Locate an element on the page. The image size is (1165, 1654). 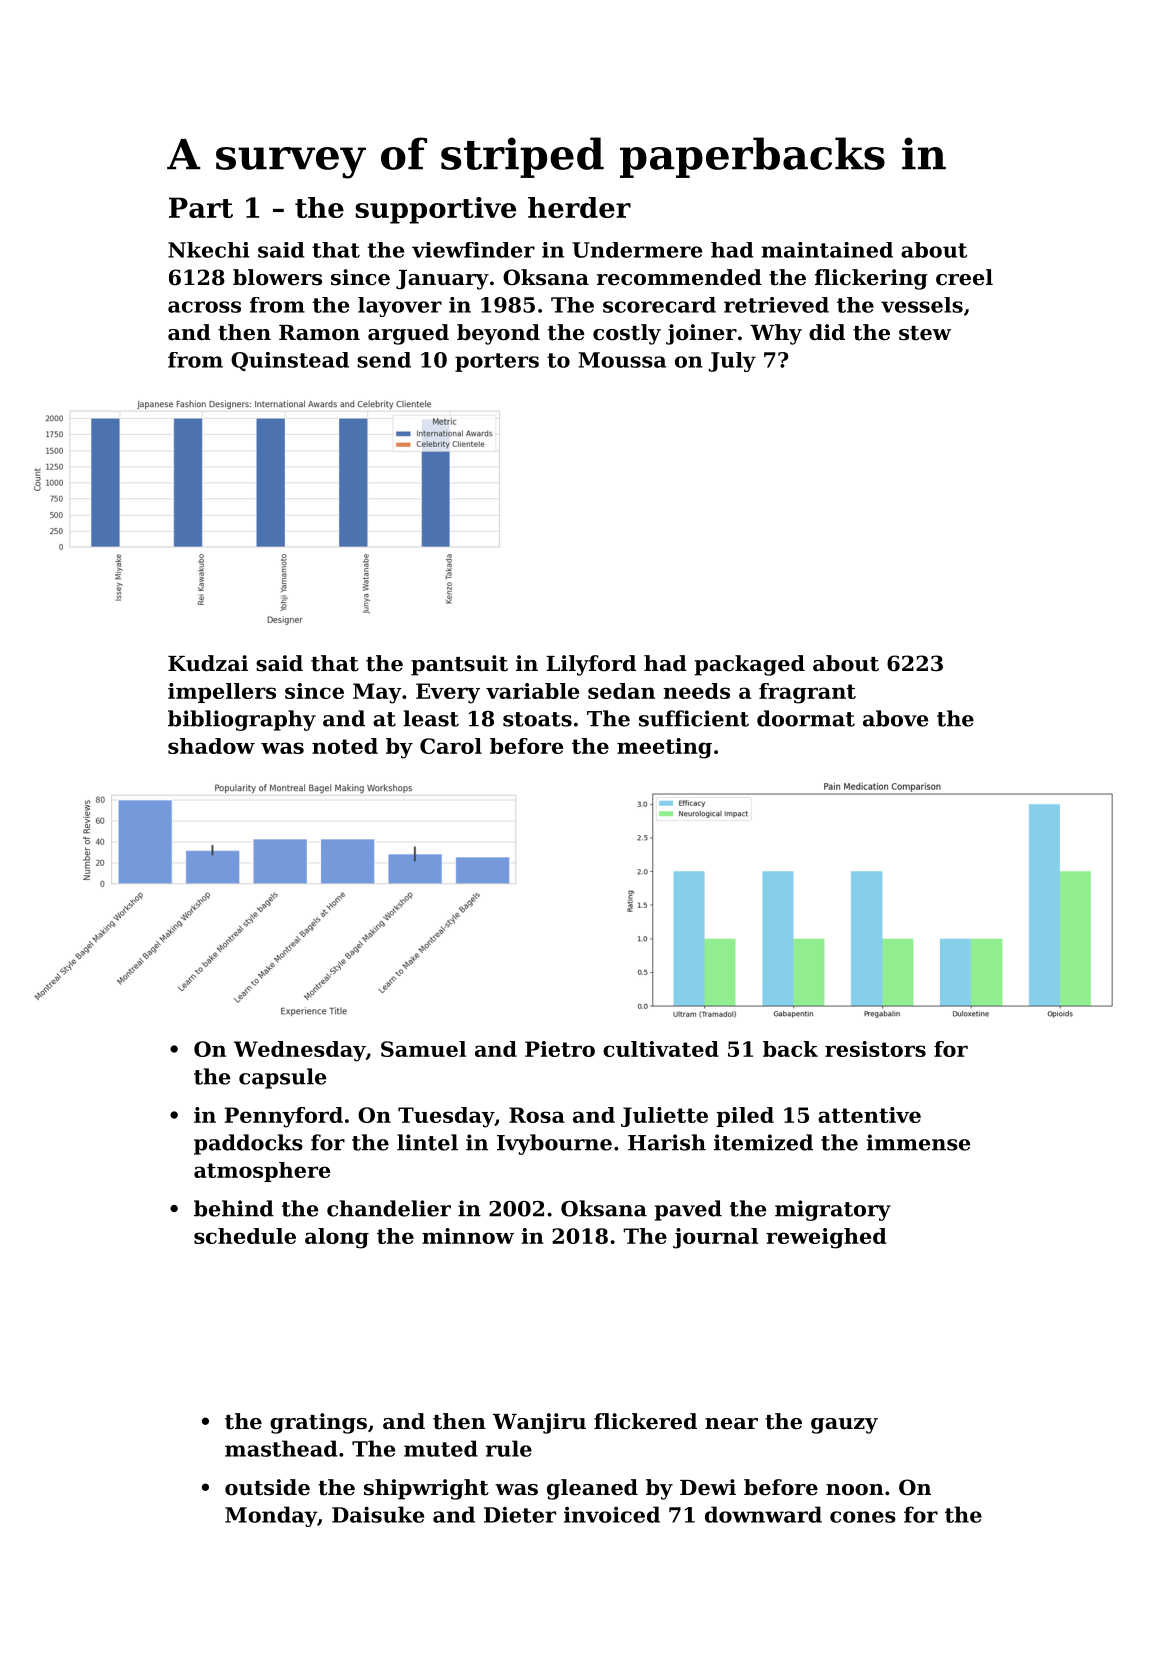
cones is located at coordinates (863, 1517).
